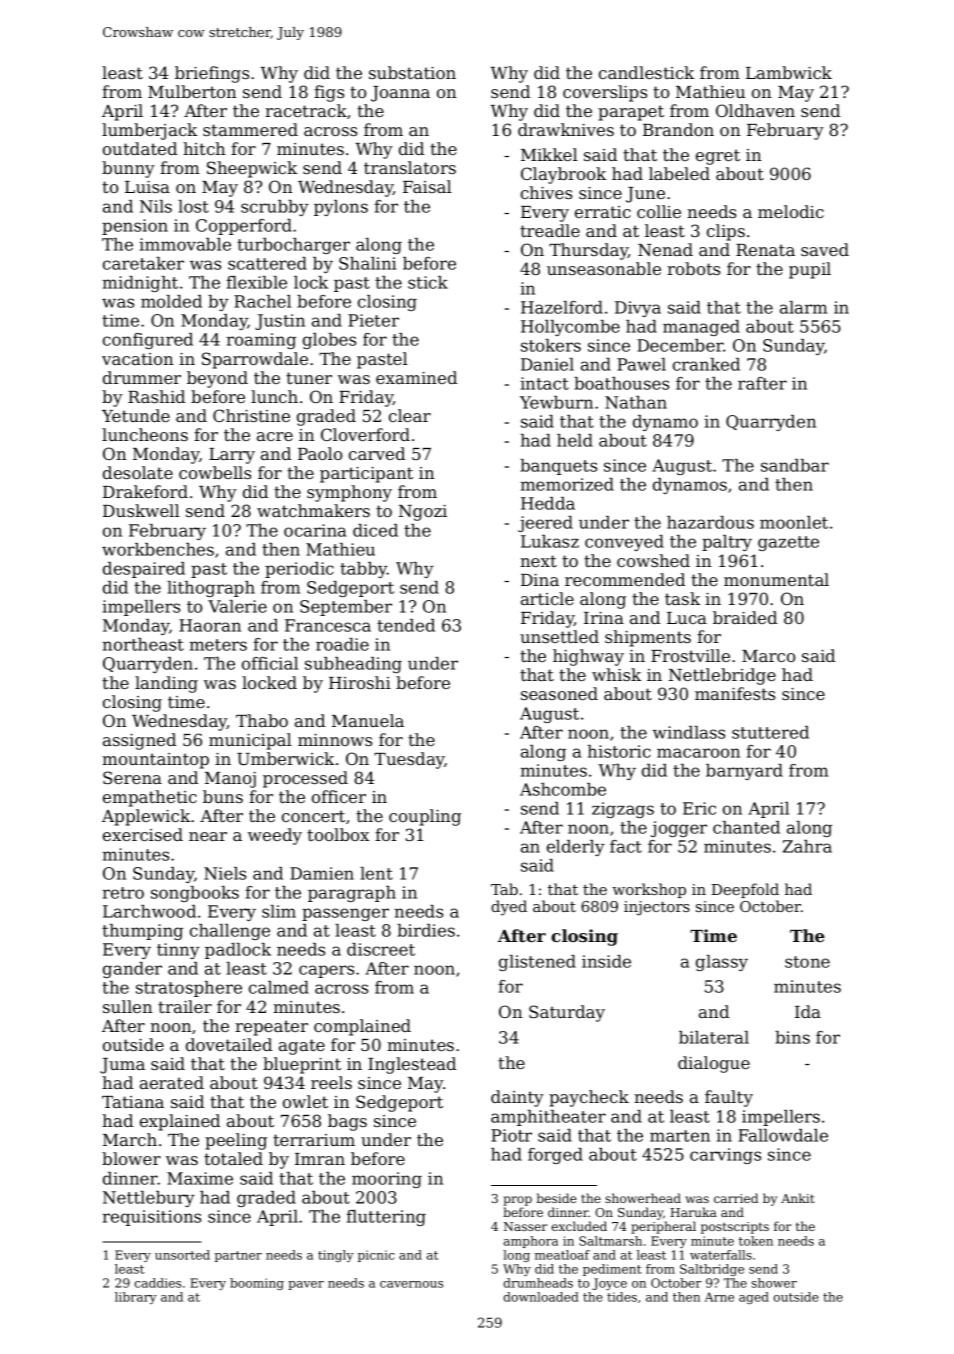 Image resolution: width=954 pixels, height=1354 pixels. Describe the element at coordinates (387, 1180) in the screenshot. I see `mooring` at that location.
